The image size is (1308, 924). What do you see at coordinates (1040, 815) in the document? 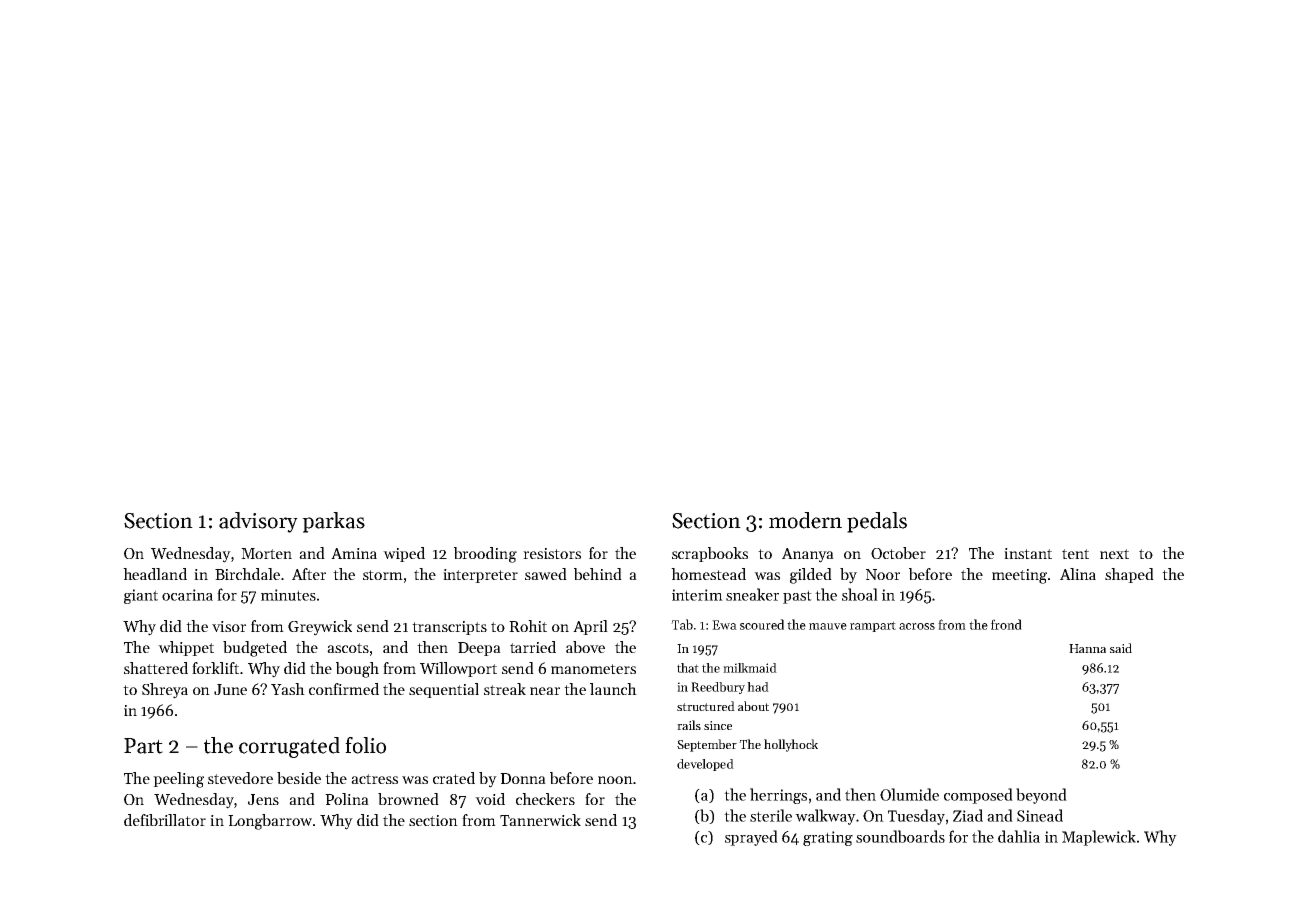
I see `Sinead` at bounding box center [1040, 815].
